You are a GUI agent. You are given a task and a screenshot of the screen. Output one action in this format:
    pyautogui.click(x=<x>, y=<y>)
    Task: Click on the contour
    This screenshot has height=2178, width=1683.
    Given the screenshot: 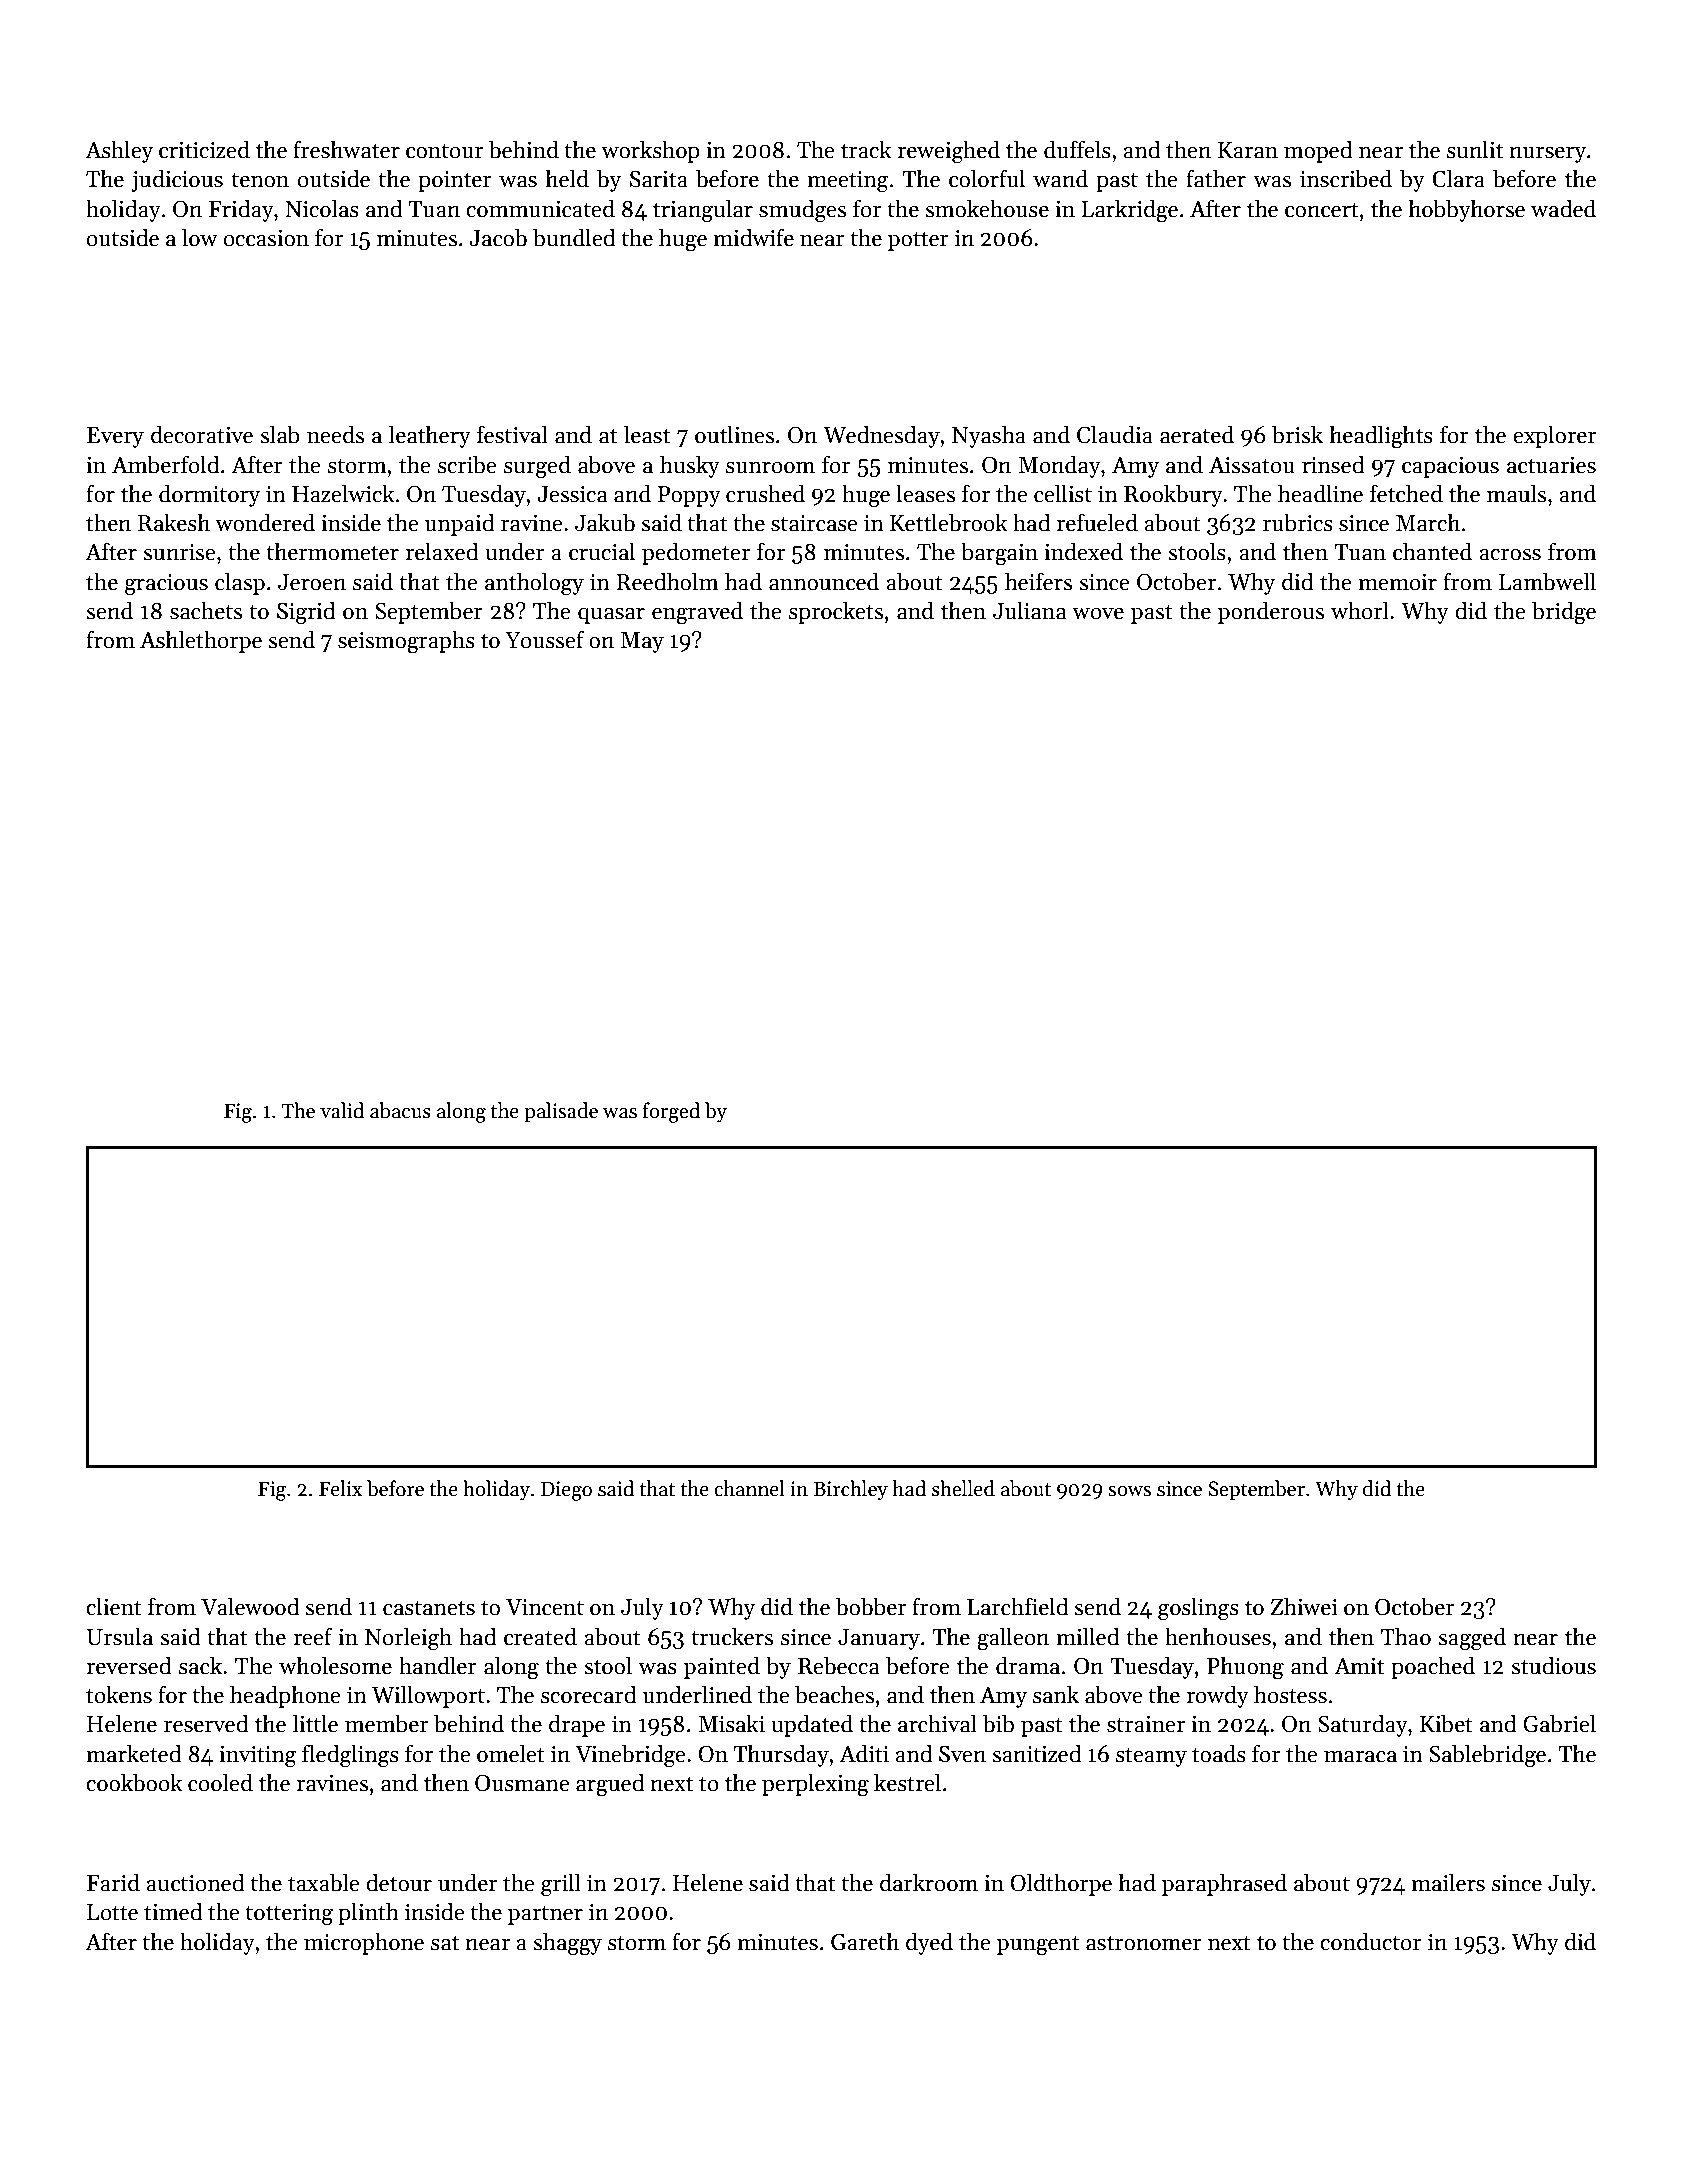 What is the action you would take?
    pyautogui.click(x=445, y=151)
